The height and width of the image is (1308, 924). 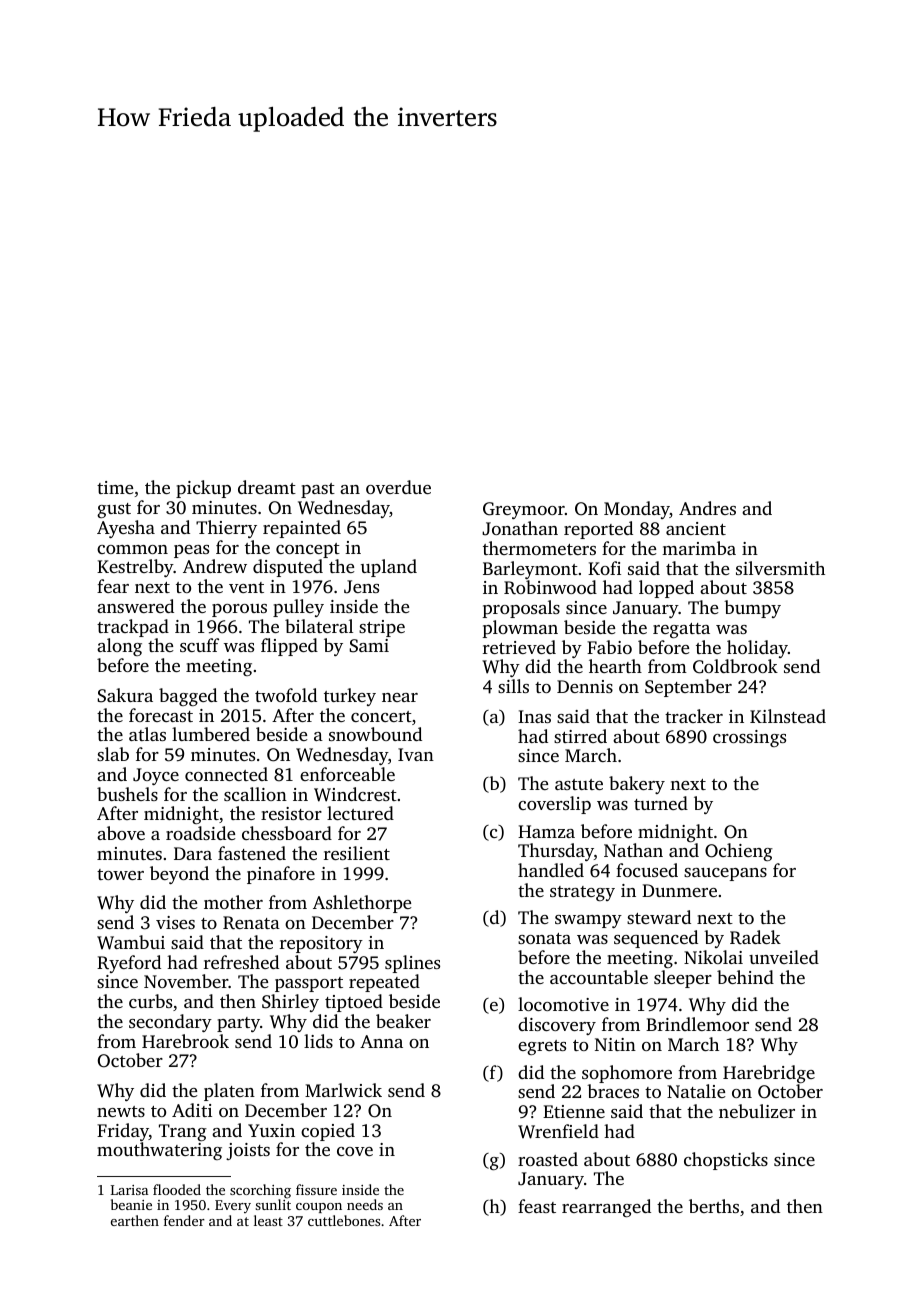 What do you see at coordinates (281, 875) in the image?
I see `pinafore` at bounding box center [281, 875].
